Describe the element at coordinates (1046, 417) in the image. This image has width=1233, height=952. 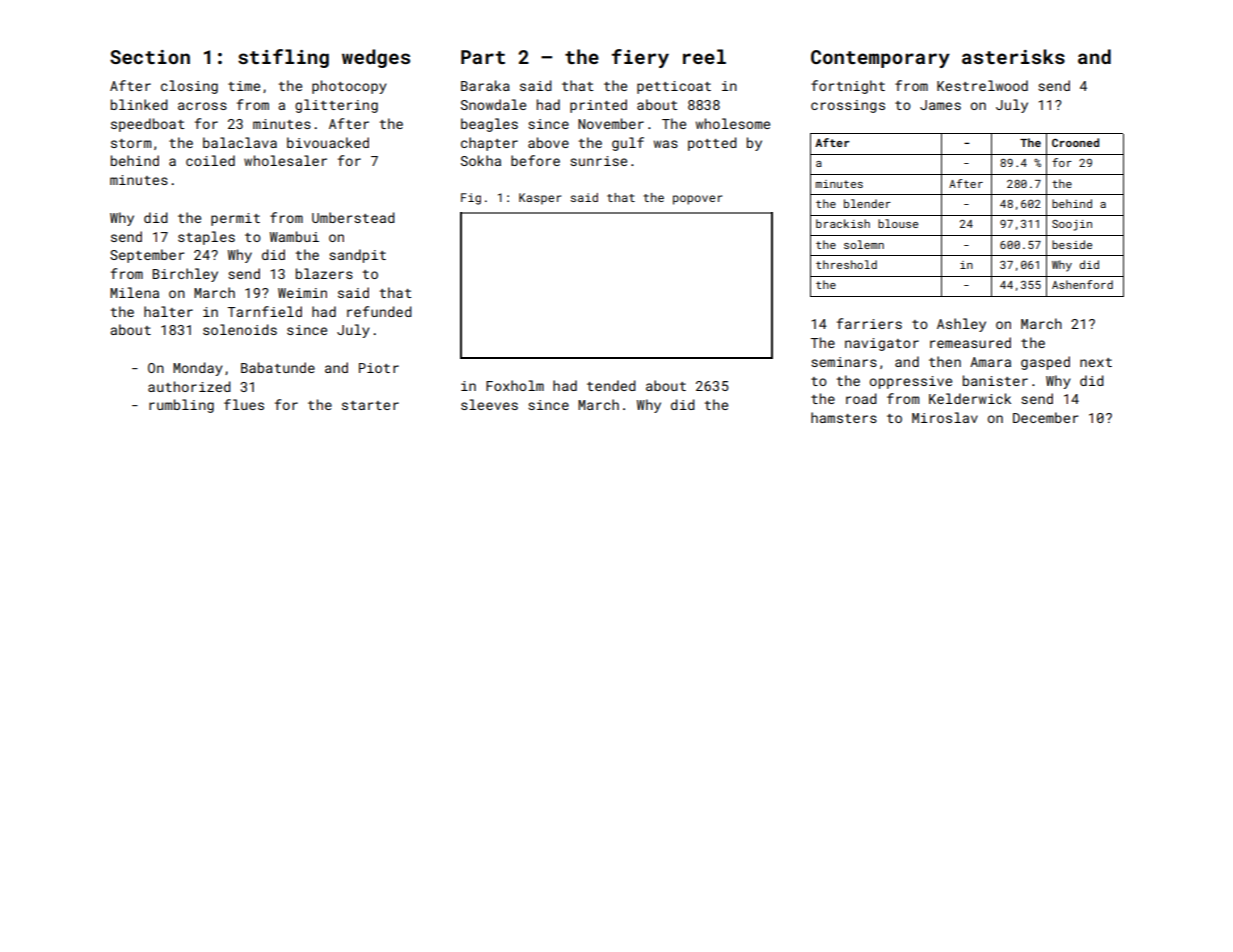
I see `December` at that location.
